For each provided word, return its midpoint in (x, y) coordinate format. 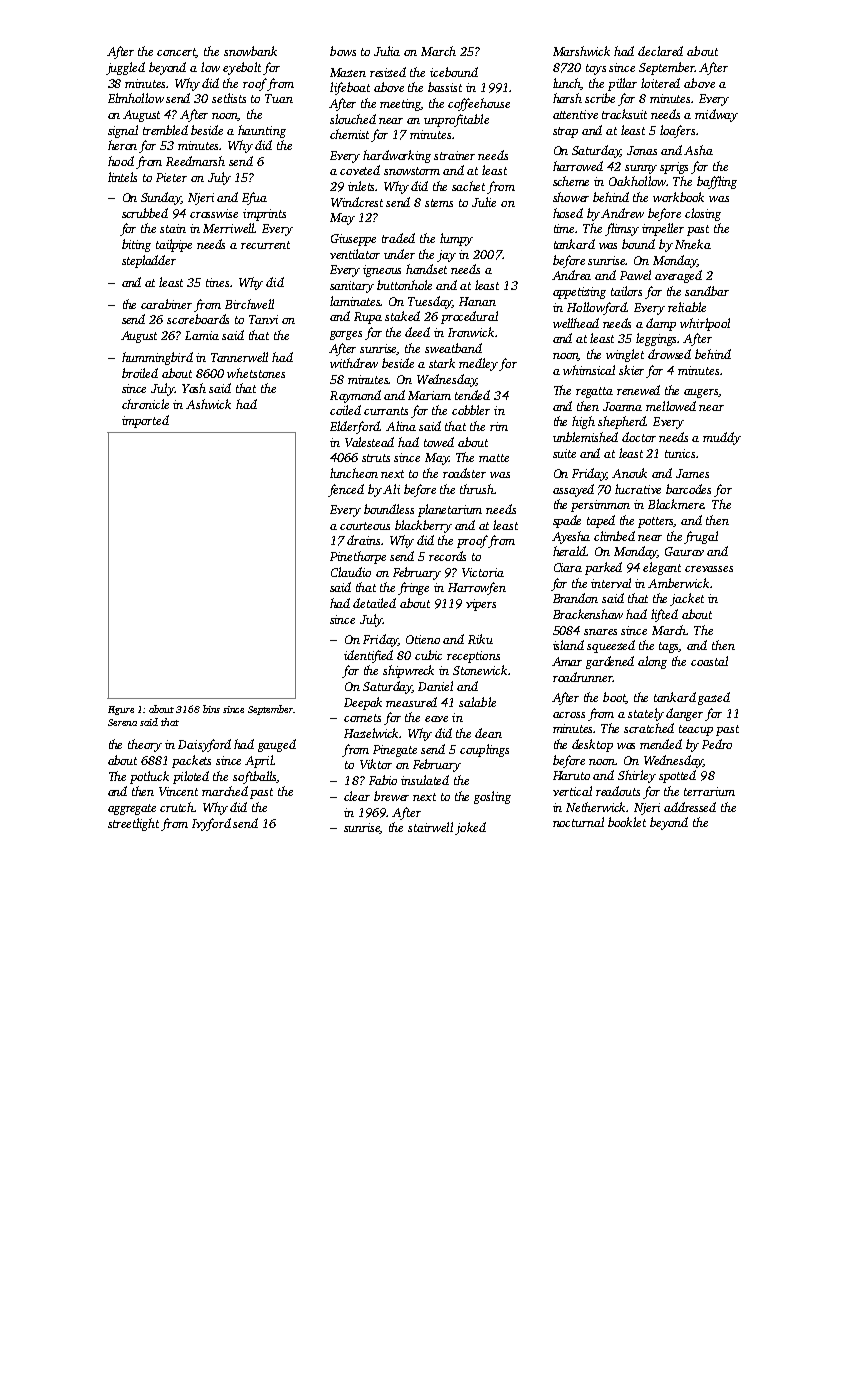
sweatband (453, 348)
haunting (262, 131)
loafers (677, 131)
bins (211, 709)
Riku (480, 639)
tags (669, 647)
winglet (625, 355)
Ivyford (211, 824)
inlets (362, 186)
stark (442, 363)
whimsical (589, 370)
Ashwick (208, 404)
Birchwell (249, 304)
